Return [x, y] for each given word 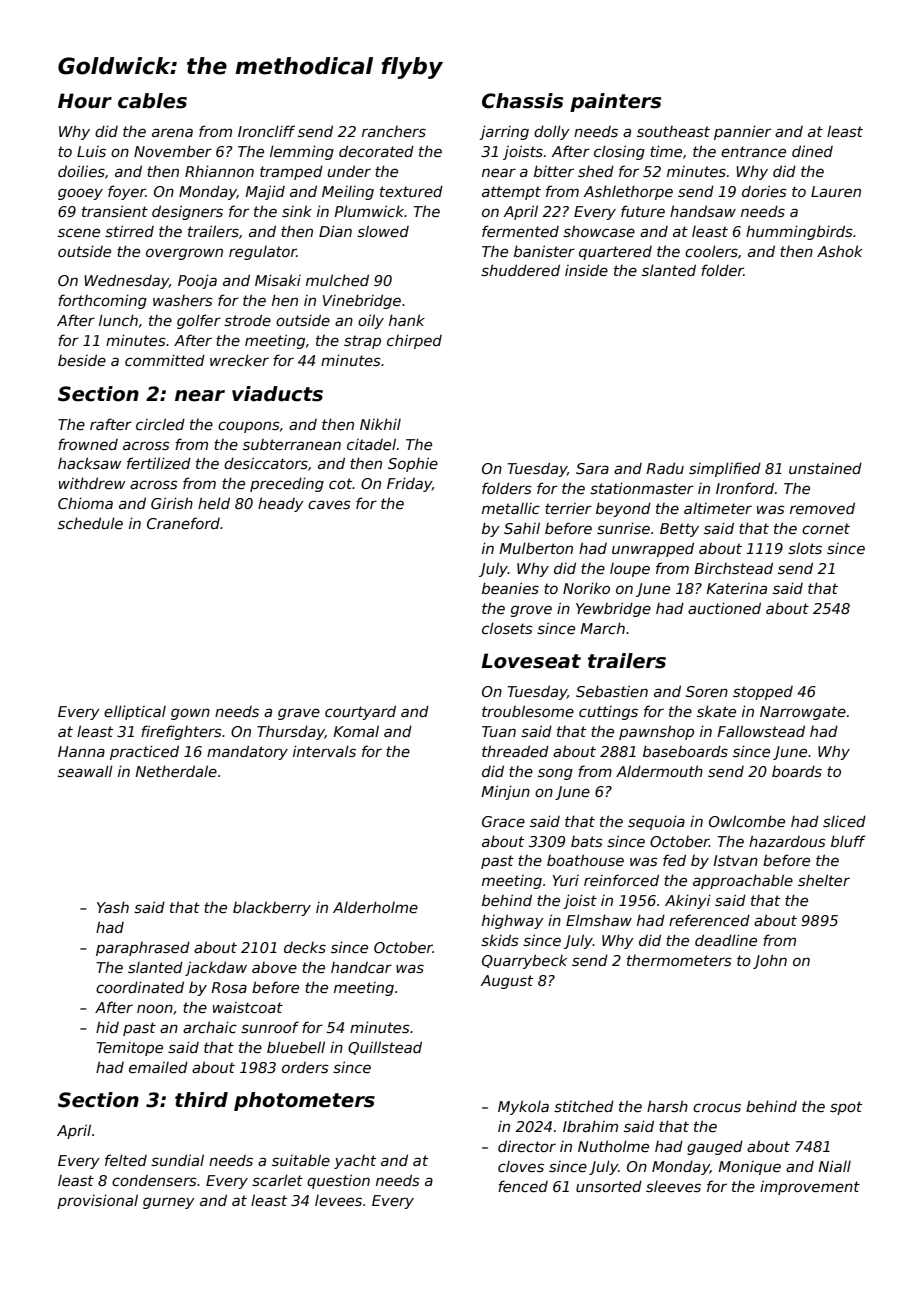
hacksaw [90, 463]
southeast [673, 131]
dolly [552, 132]
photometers [304, 1101]
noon [155, 1008]
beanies [510, 588]
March [602, 628]
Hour [85, 101]
